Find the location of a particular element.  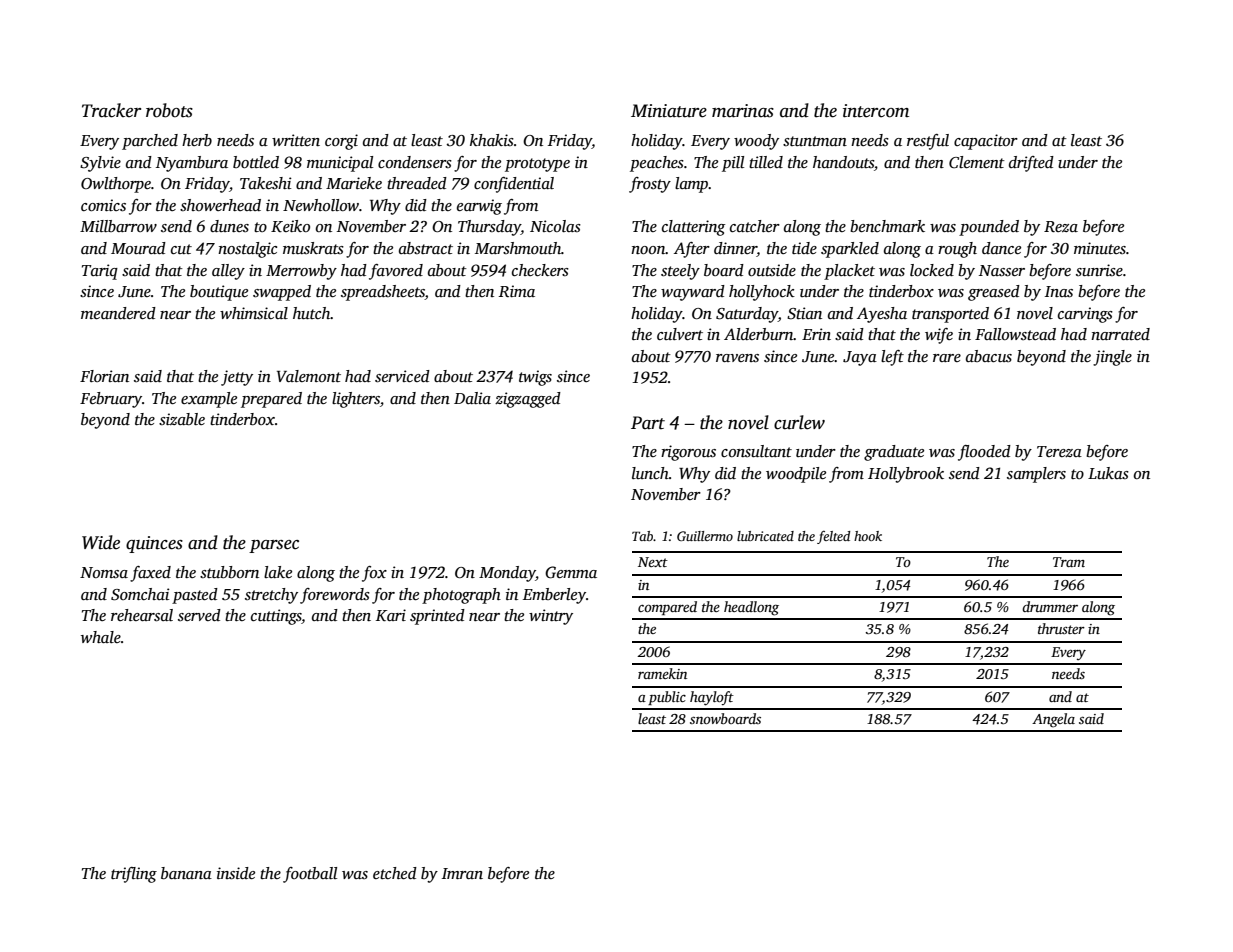

trifling is located at coordinates (134, 875).
